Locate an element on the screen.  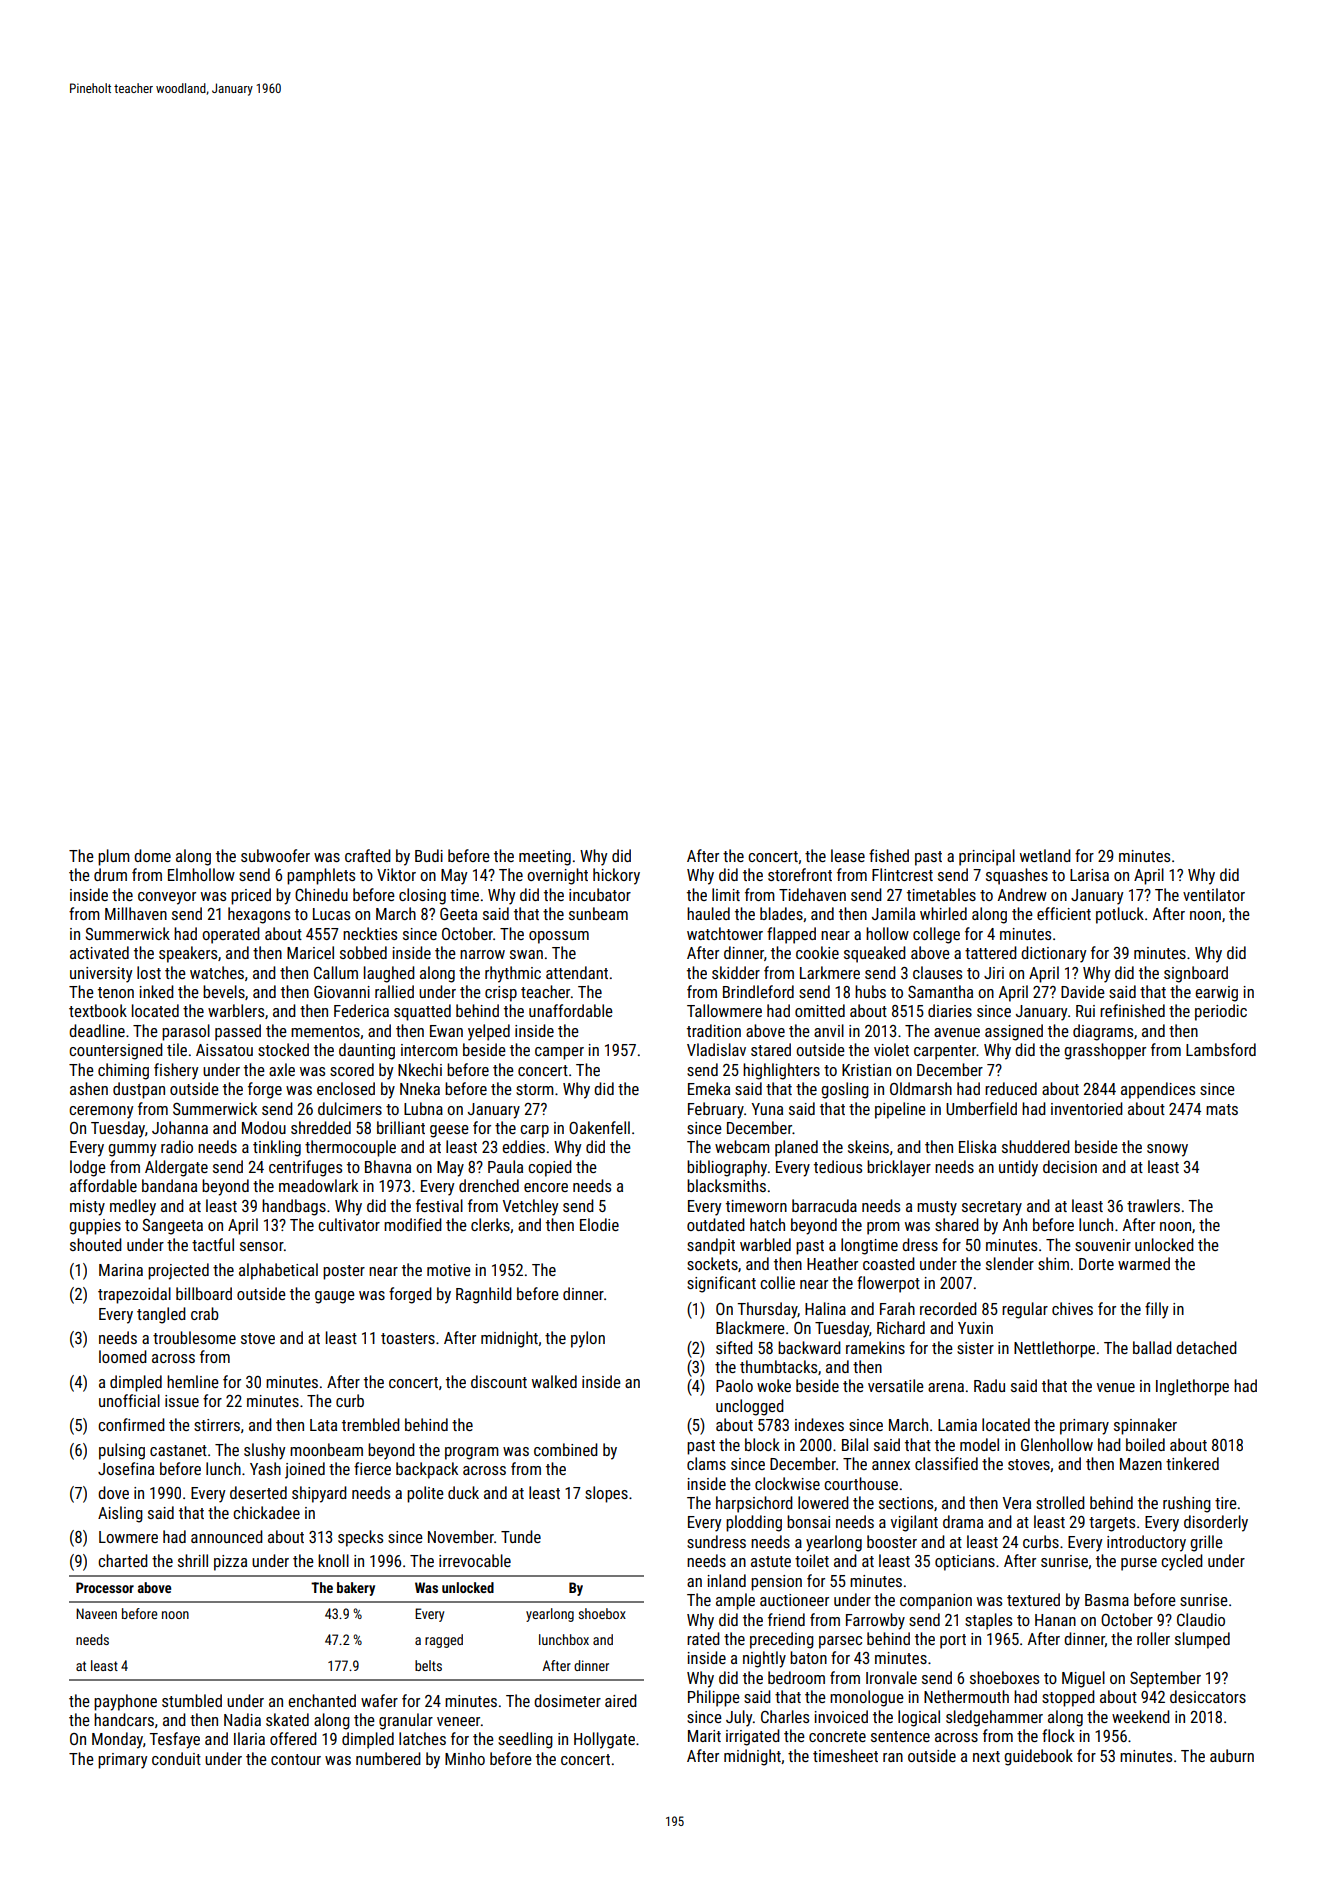
Halina is located at coordinates (825, 1308).
